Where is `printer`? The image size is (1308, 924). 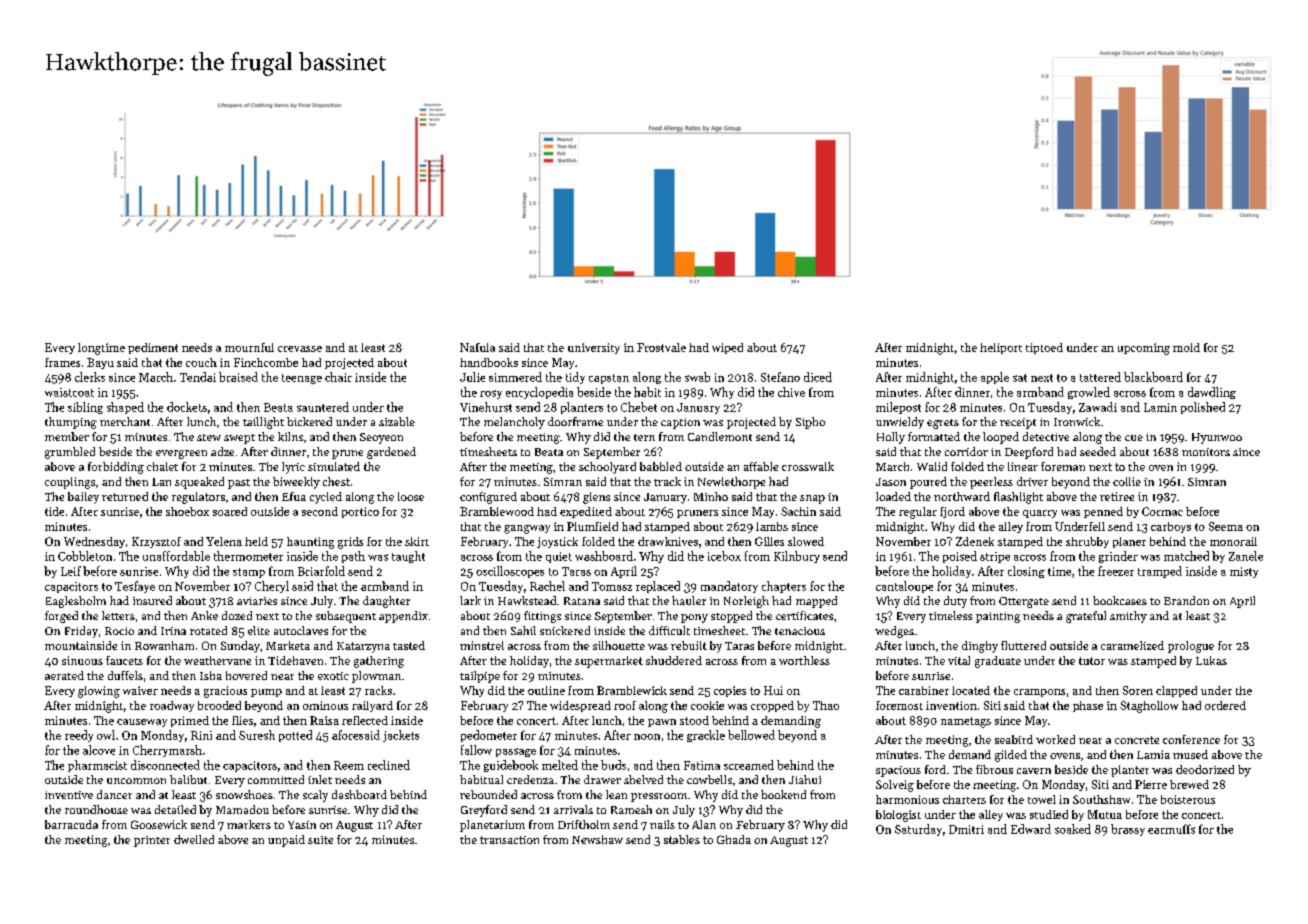 printer is located at coordinates (152, 841).
